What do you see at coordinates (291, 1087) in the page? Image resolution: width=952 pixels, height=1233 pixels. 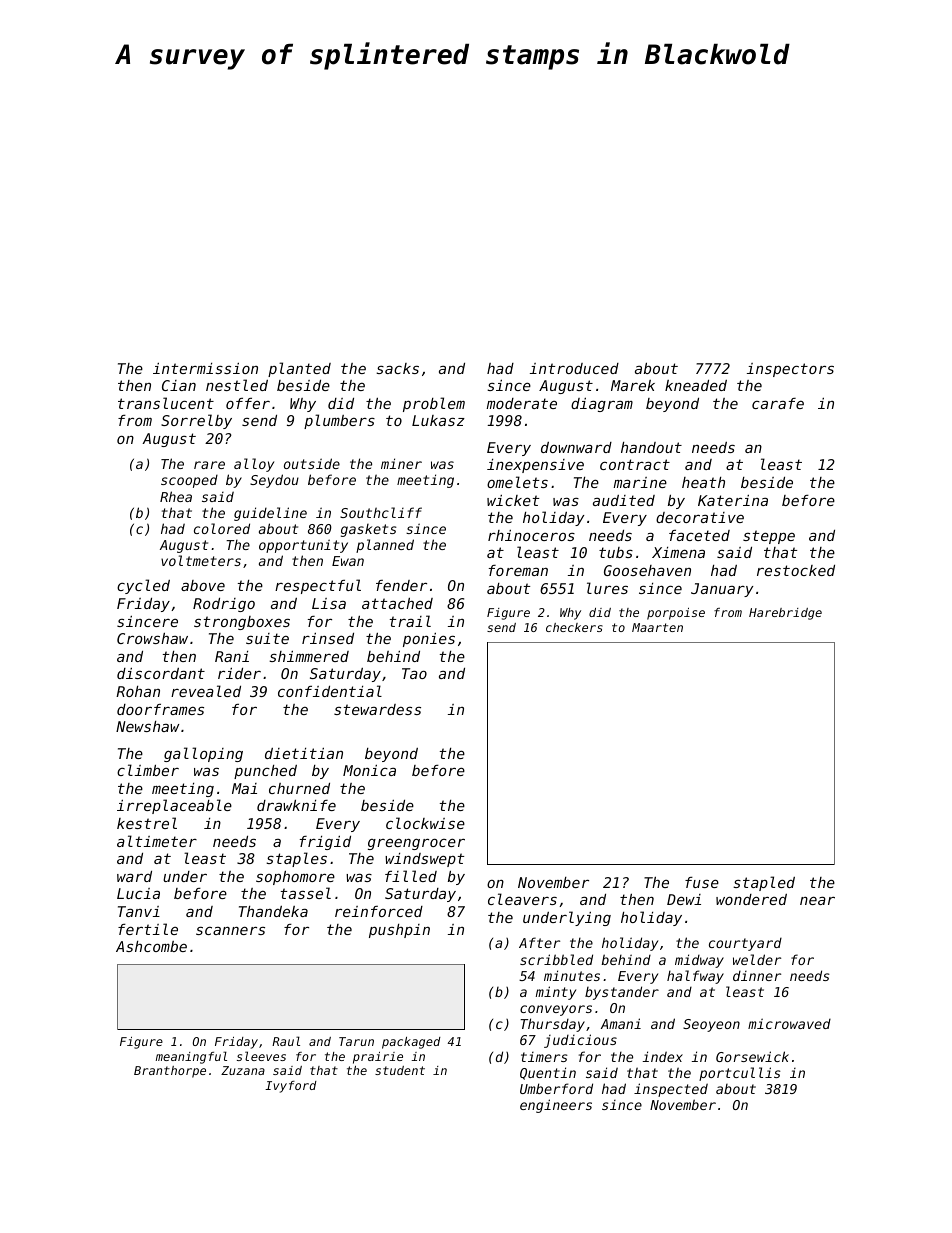 I see `Ivyford` at bounding box center [291, 1087].
